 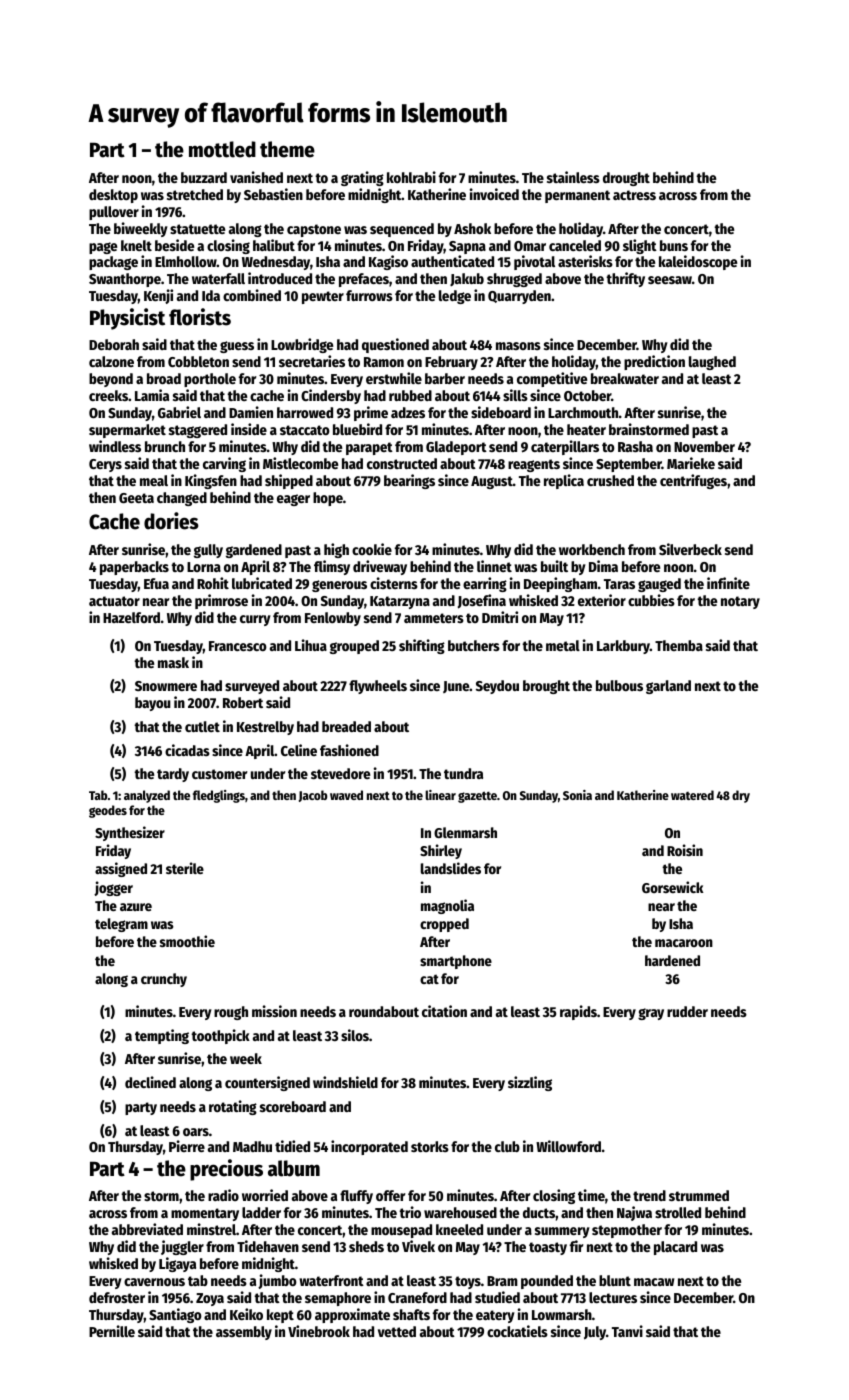 What do you see at coordinates (740, 602) in the screenshot?
I see `notary` at bounding box center [740, 602].
